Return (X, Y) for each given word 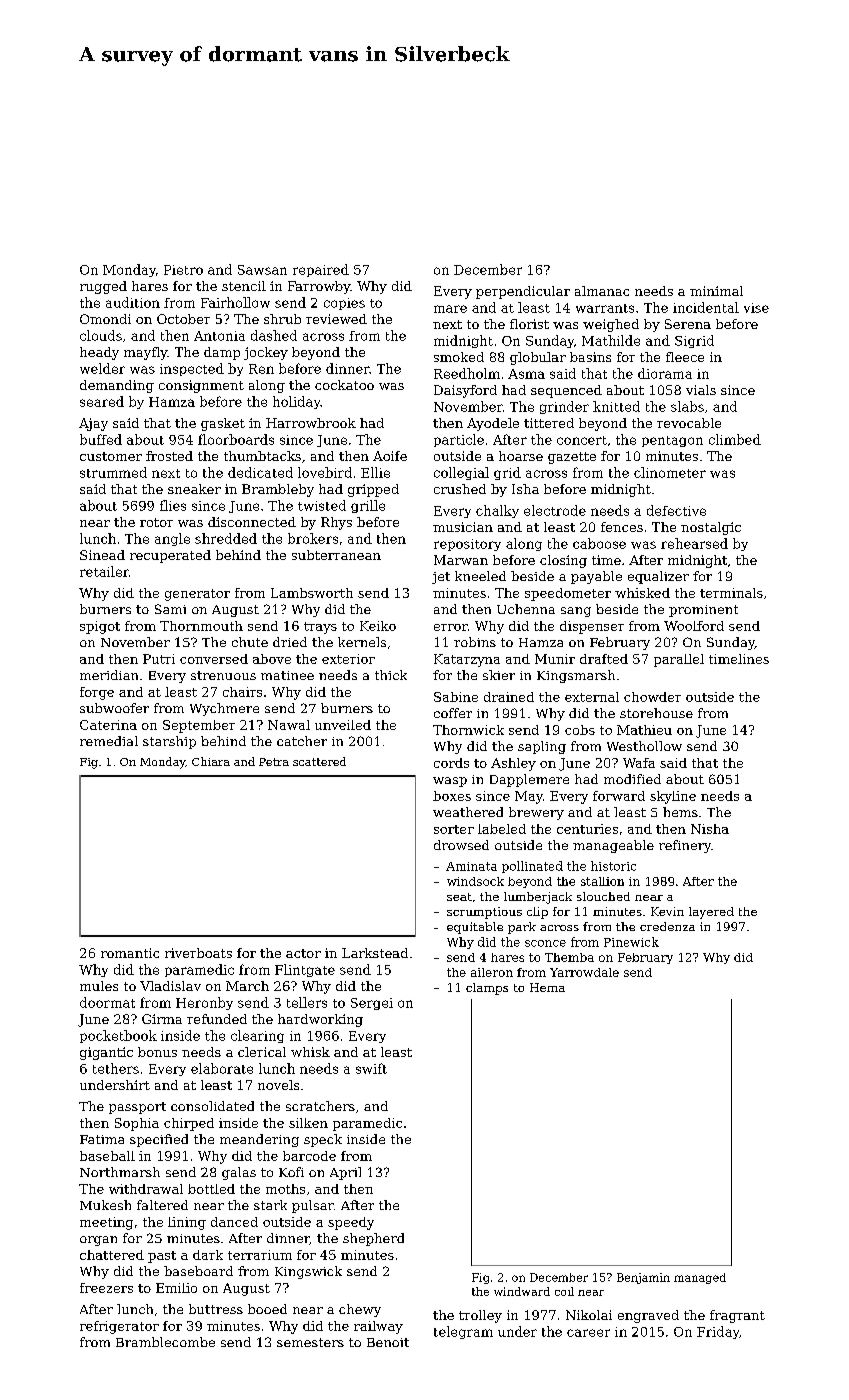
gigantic (106, 1053)
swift (371, 1068)
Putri (159, 659)
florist (529, 324)
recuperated (170, 556)
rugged (103, 287)
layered (711, 913)
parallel (679, 660)
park (522, 928)
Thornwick (468, 730)
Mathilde (611, 340)
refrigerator (119, 1327)
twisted (322, 505)
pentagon (672, 441)
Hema (547, 987)
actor (303, 953)
